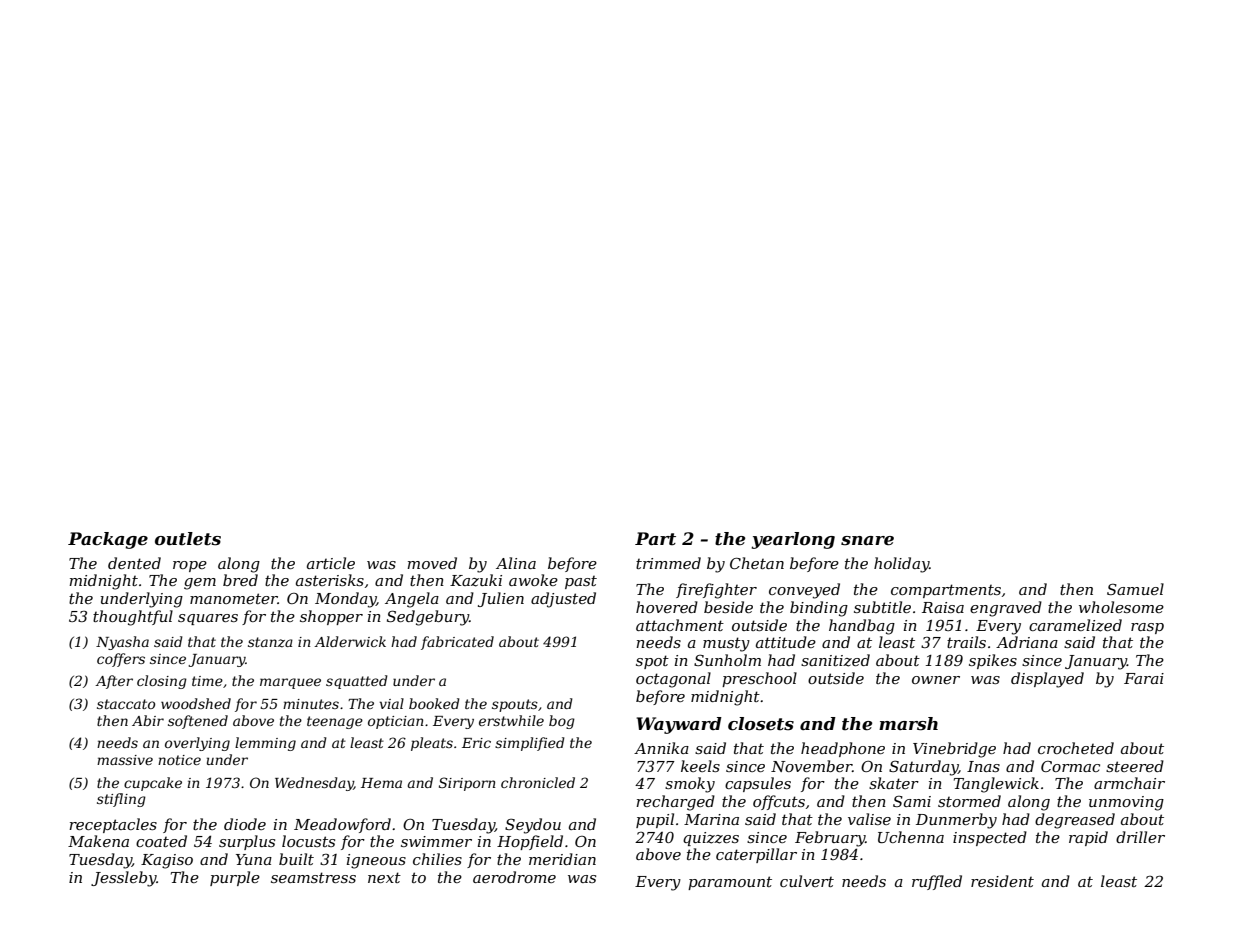 The height and width of the page is (952, 1233). What do you see at coordinates (235, 878) in the page?
I see `purple` at bounding box center [235, 878].
